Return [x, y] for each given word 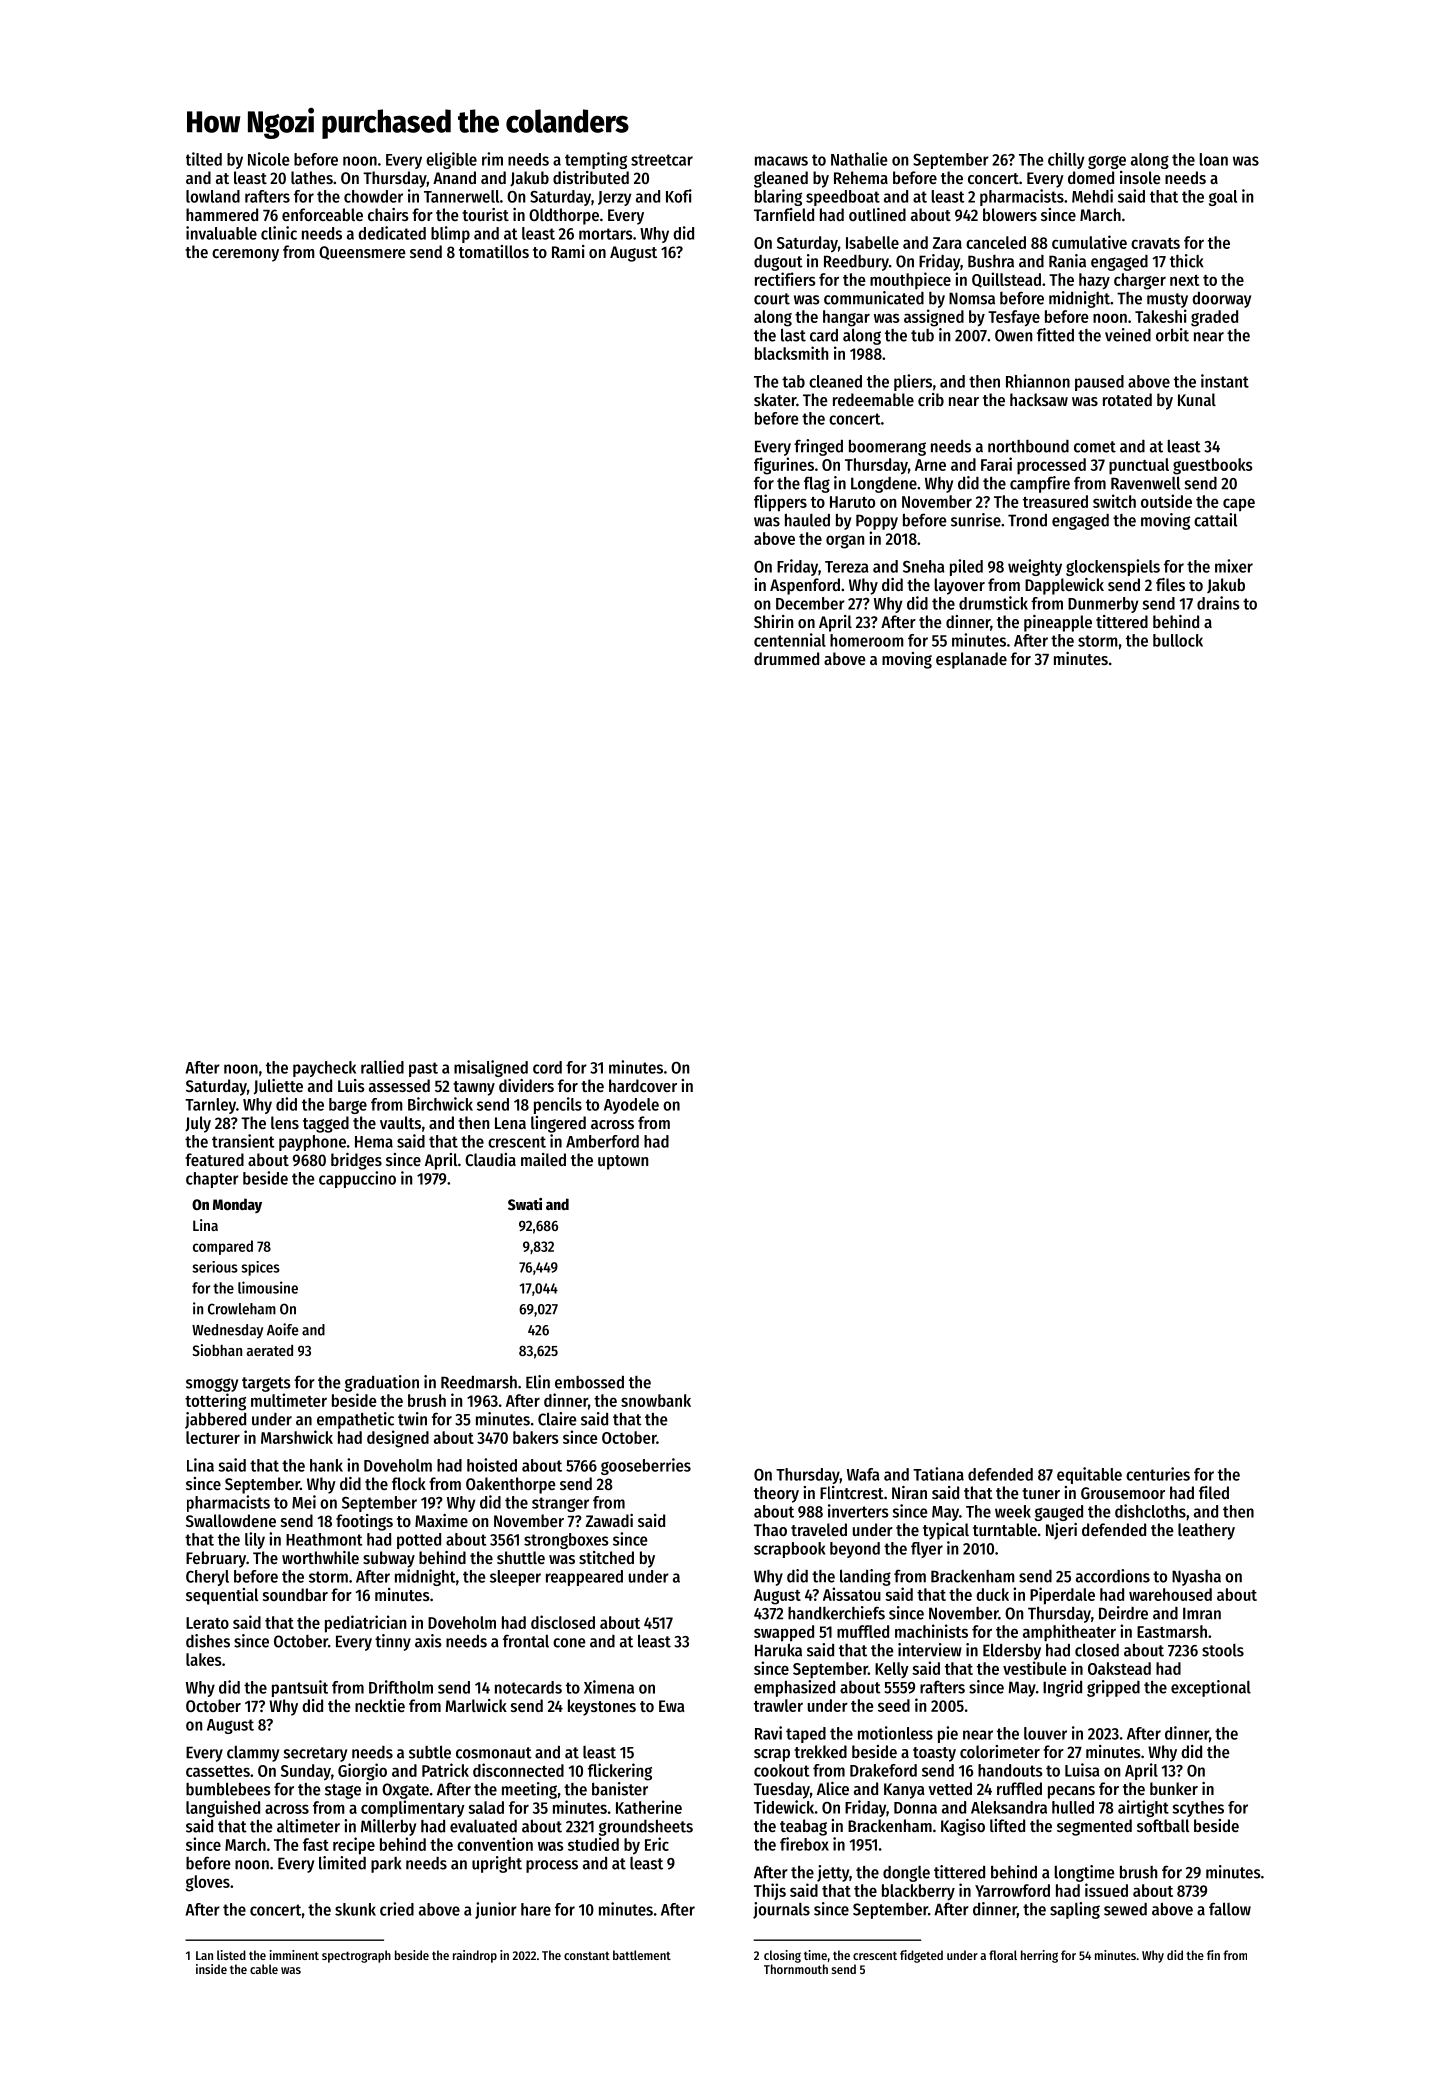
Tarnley [210, 1106]
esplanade [971, 660]
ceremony [245, 255]
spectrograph [356, 1956]
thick [1187, 261]
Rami [568, 251]
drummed [786, 658]
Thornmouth [796, 1969]
